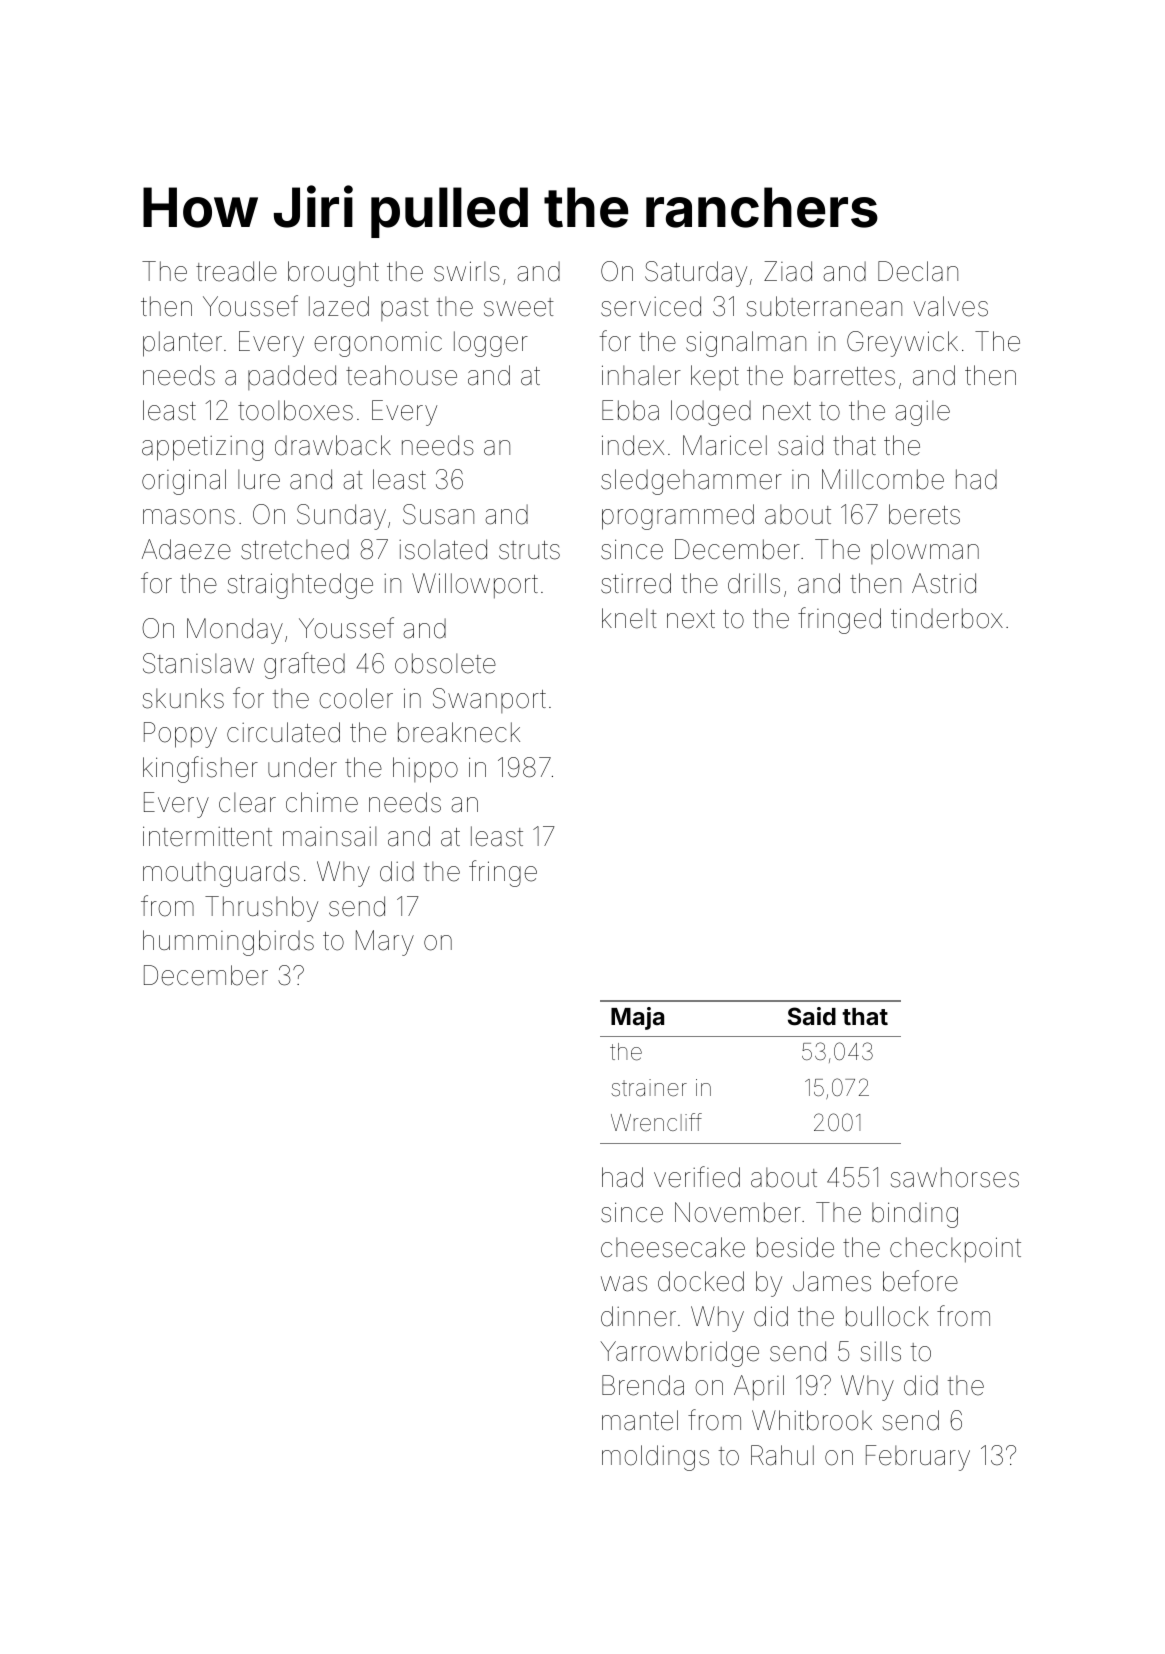 The image size is (1165, 1654). I want to click on Greywick, so click(902, 344).
